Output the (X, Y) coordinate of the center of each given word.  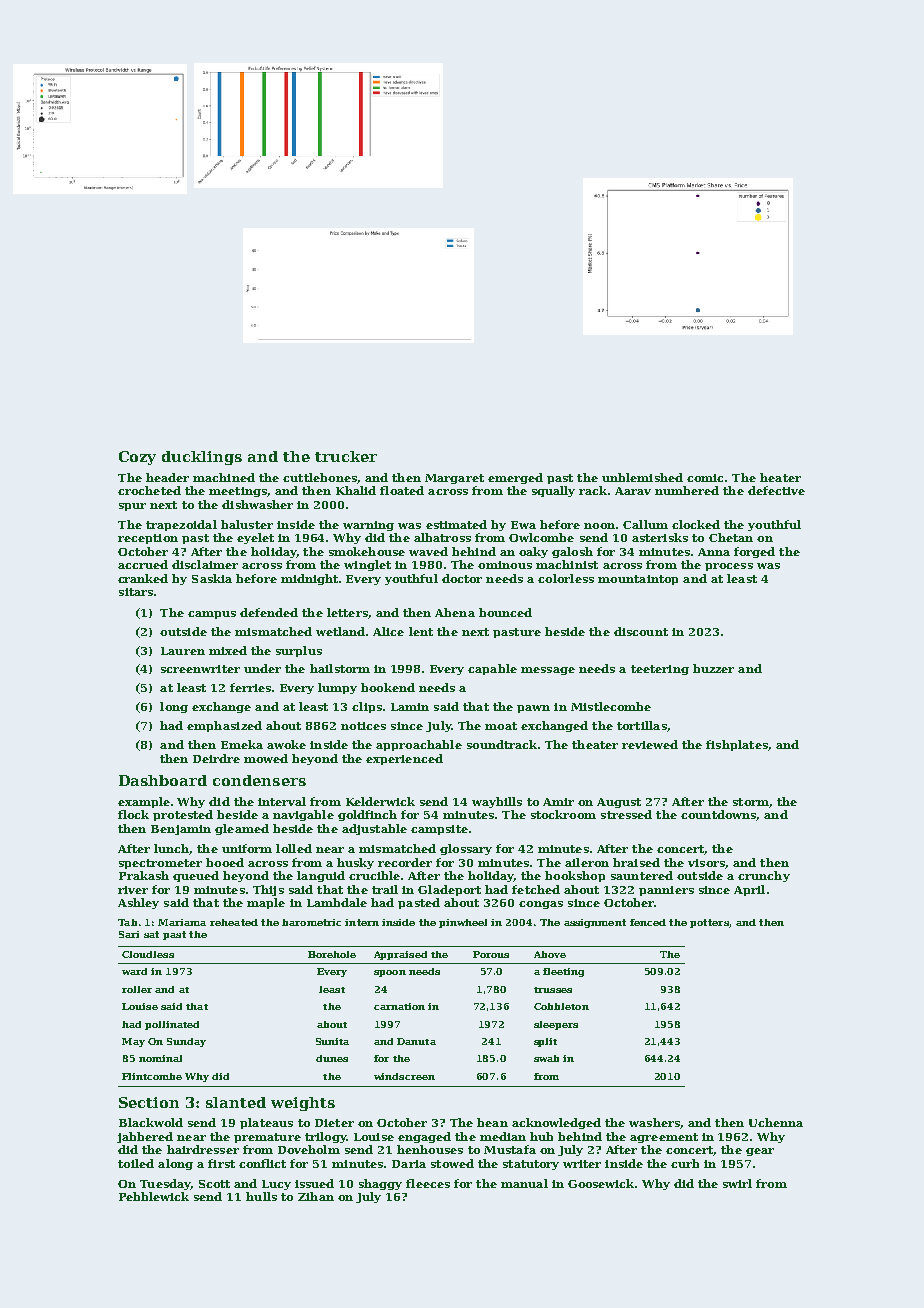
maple (266, 903)
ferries (250, 687)
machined (224, 477)
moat (501, 726)
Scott (214, 1184)
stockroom (563, 814)
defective (776, 490)
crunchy (764, 876)
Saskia (212, 578)
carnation (399, 1006)
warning (368, 526)
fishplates (737, 745)
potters (709, 923)
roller (137, 989)
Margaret (454, 479)
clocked (696, 524)
